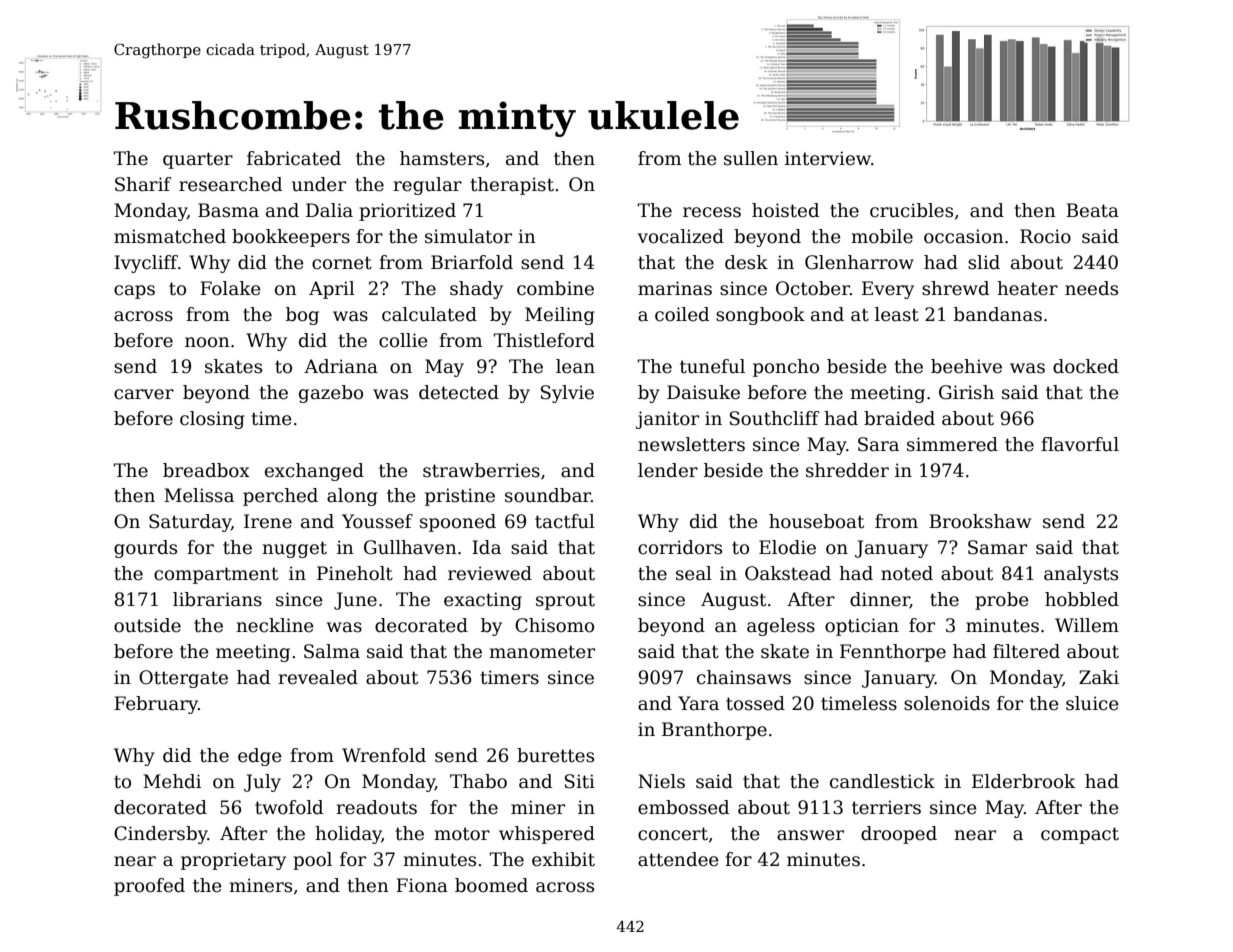  Describe the element at coordinates (542, 652) in the document. I see `manometer` at that location.
